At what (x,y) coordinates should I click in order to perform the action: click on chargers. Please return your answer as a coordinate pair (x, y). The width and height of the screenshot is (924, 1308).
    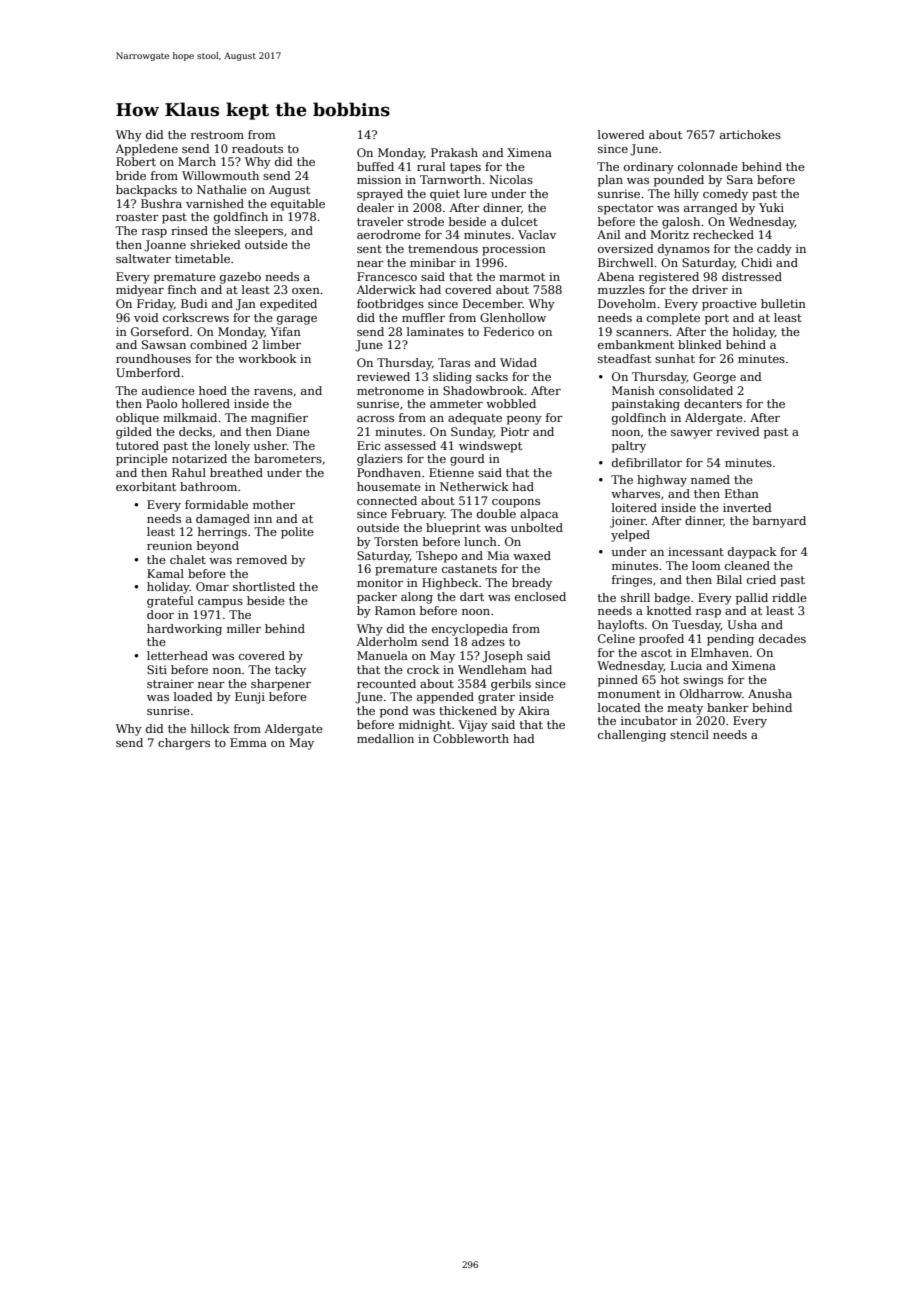
    Looking at the image, I should click on (184, 744).
